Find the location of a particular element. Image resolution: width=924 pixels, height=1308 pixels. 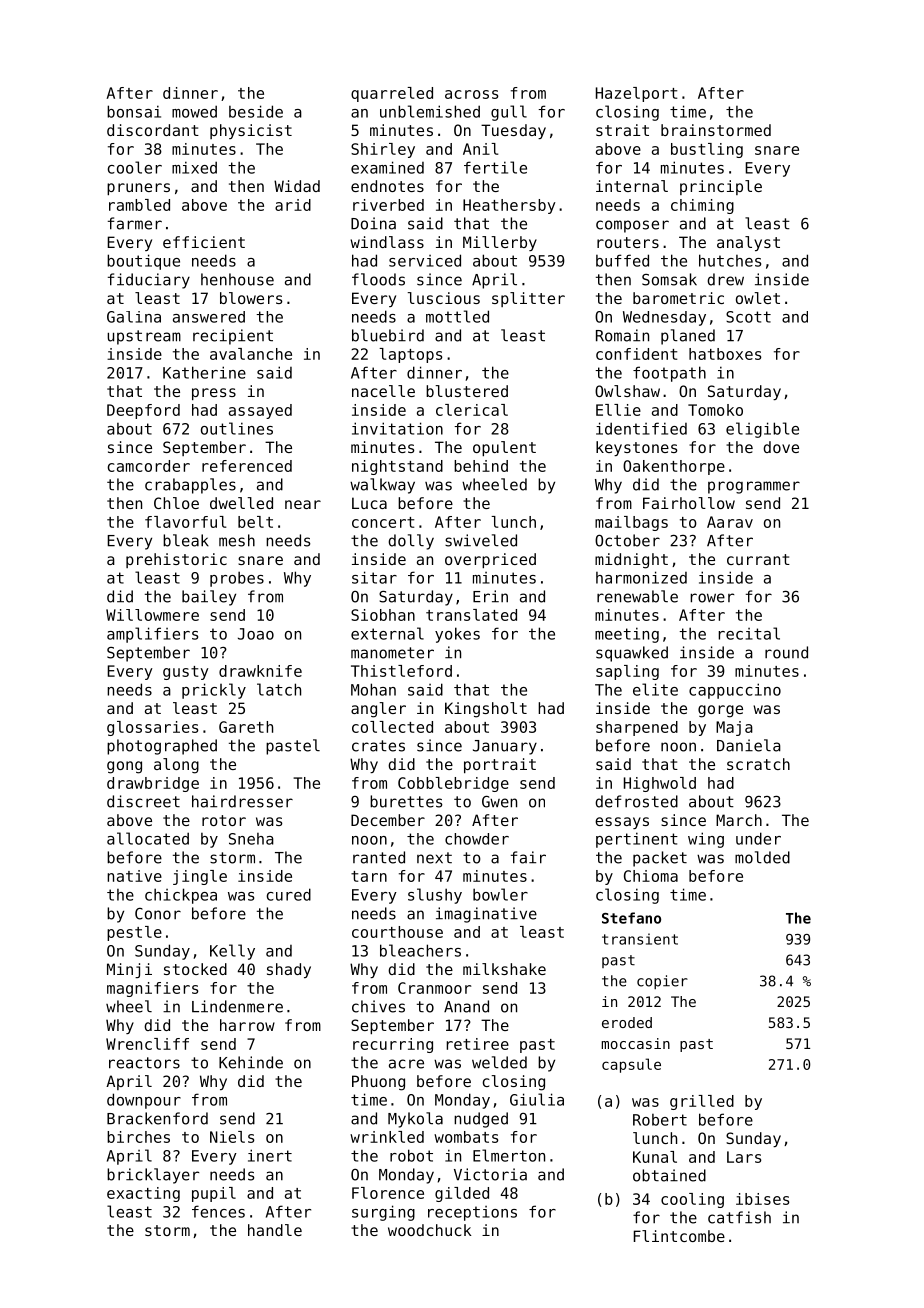

drew is located at coordinates (725, 279).
